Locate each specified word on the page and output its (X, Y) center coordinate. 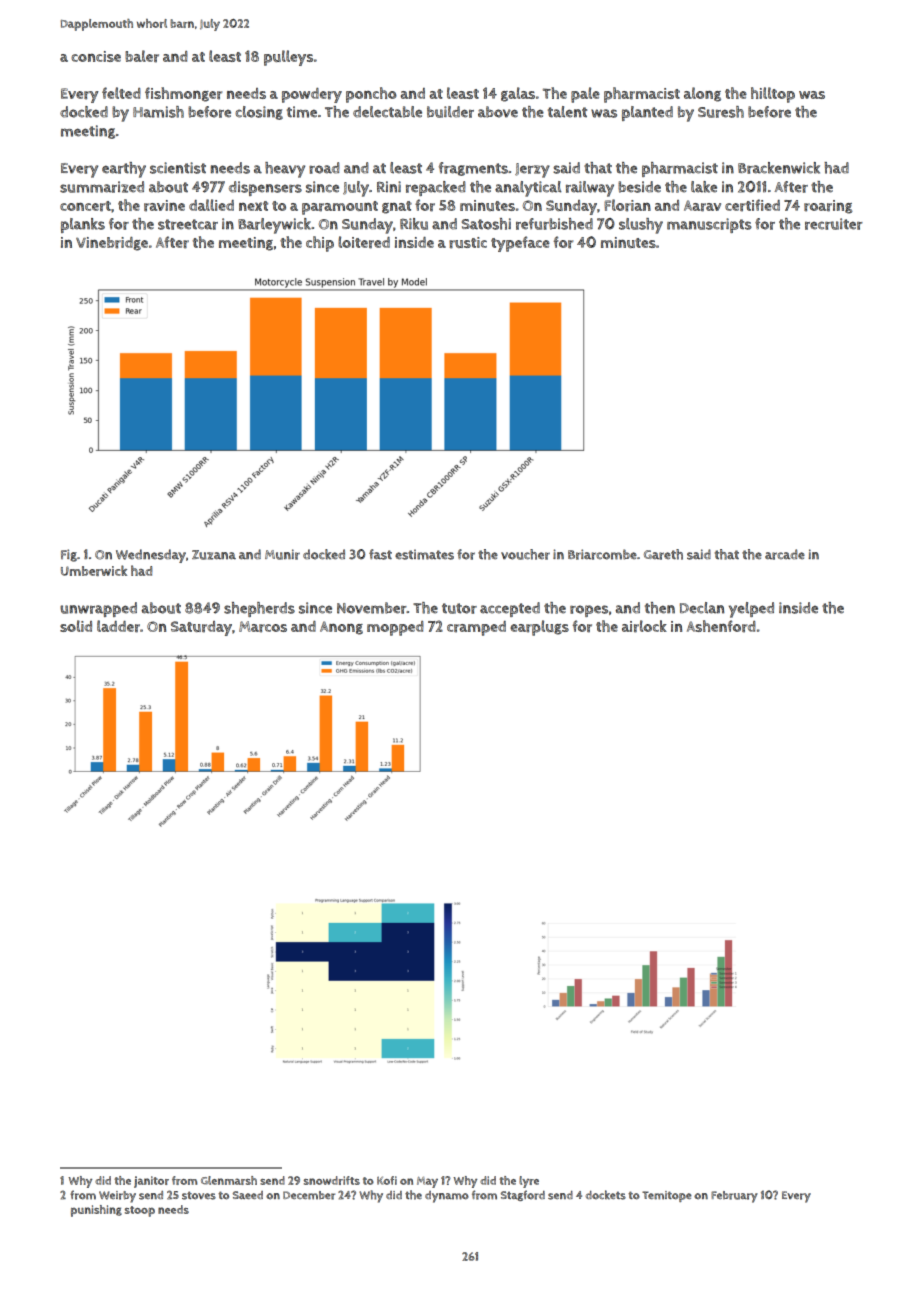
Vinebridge (112, 244)
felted (121, 93)
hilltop (773, 95)
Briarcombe (602, 554)
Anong (341, 628)
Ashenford (721, 626)
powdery (312, 95)
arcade (785, 554)
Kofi (387, 1180)
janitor (151, 1182)
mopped (395, 628)
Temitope (667, 1196)
